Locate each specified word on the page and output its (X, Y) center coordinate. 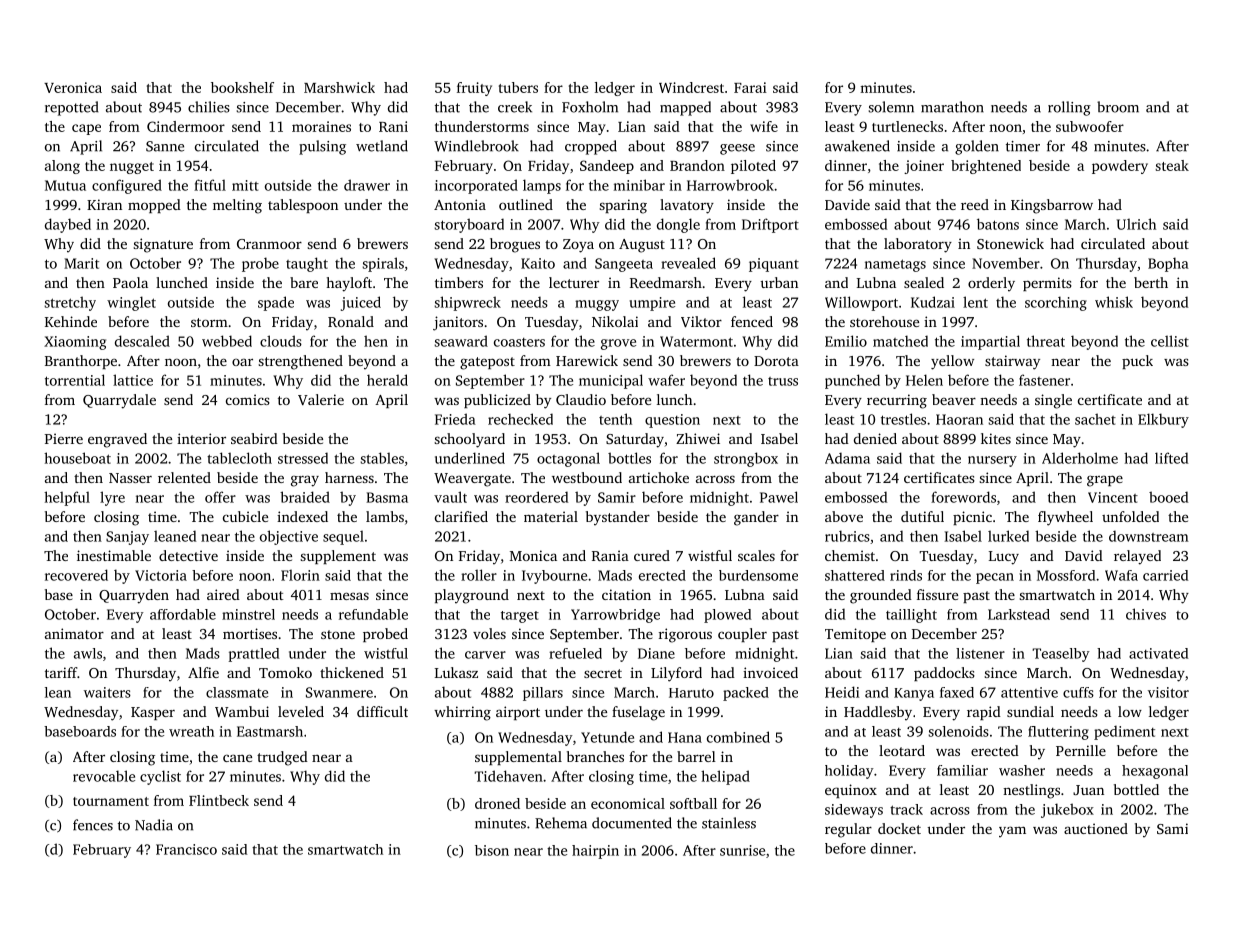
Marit (81, 263)
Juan (1088, 790)
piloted (753, 167)
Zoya (578, 246)
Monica (533, 555)
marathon (952, 107)
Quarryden (134, 596)
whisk (1114, 302)
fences (93, 825)
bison (492, 850)
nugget (132, 168)
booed (1168, 497)
